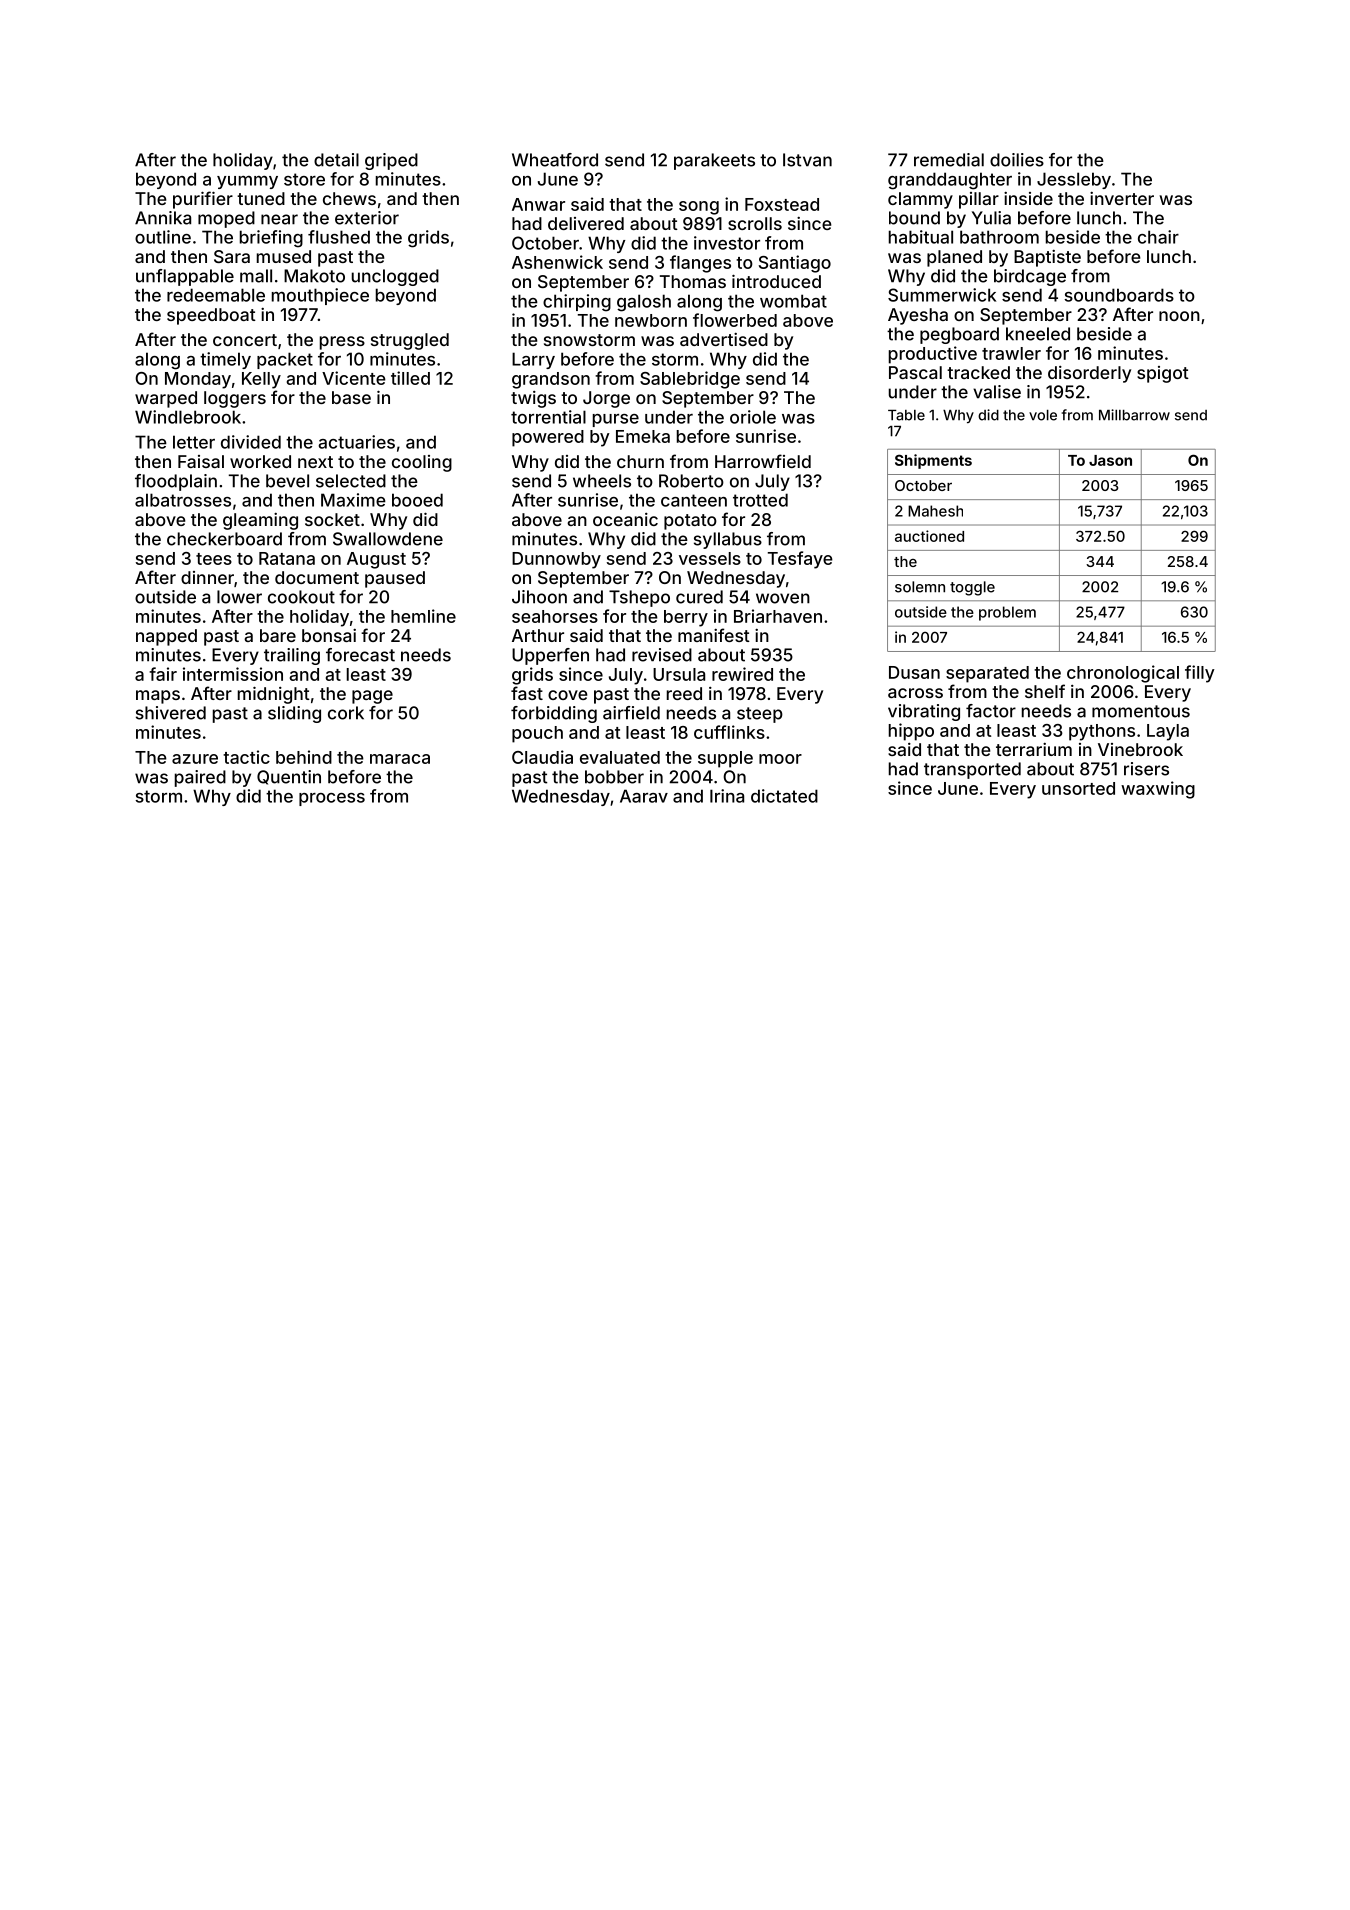 This screenshot has width=1350, height=1910. Describe the element at coordinates (724, 339) in the screenshot. I see `advertised` at that location.
